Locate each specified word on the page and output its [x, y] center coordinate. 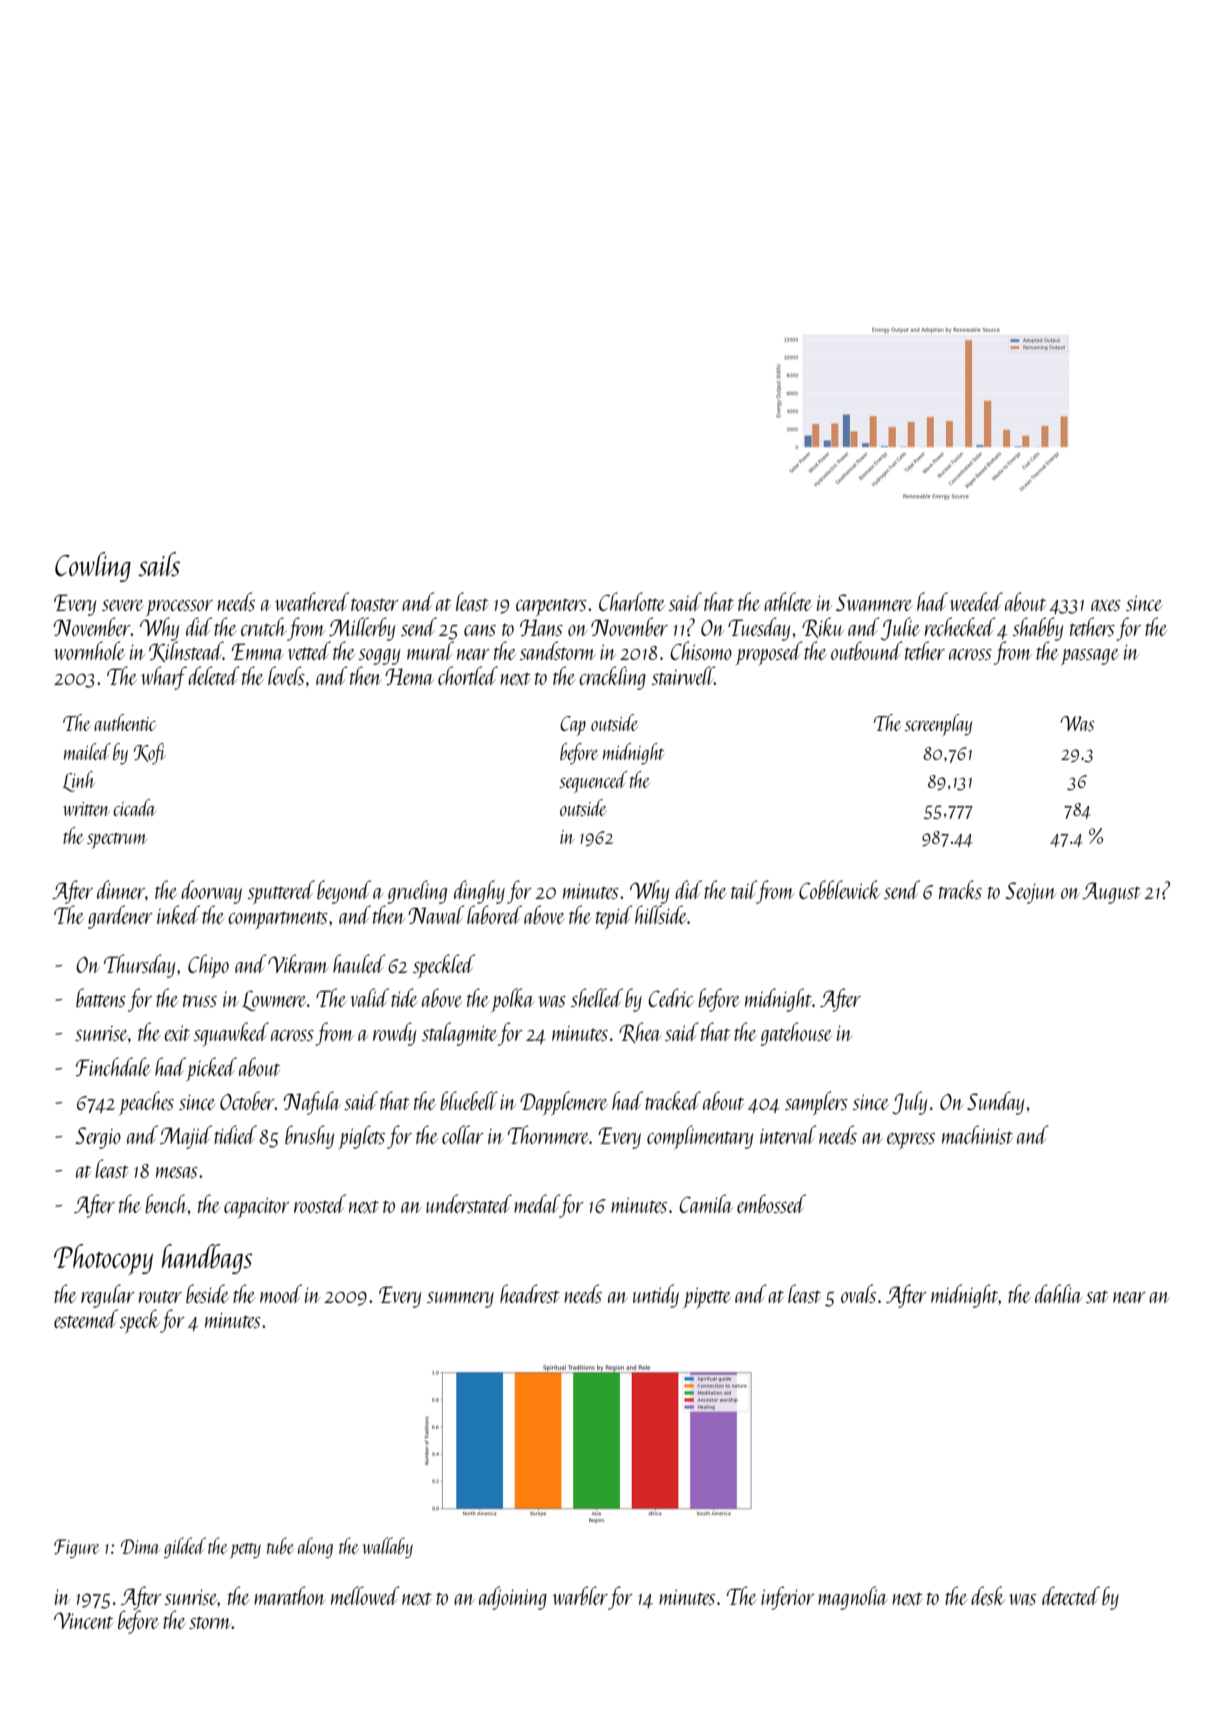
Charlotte [632, 601]
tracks [960, 889]
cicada [134, 807]
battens [101, 997]
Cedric [671, 997]
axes [1106, 605]
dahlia [1059, 1293]
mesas [177, 1172]
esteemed [86, 1318]
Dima [140, 1546]
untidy [656, 1296]
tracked [673, 1100]
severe [123, 605]
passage [1090, 657]
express [911, 1141]
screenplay [938, 725]
